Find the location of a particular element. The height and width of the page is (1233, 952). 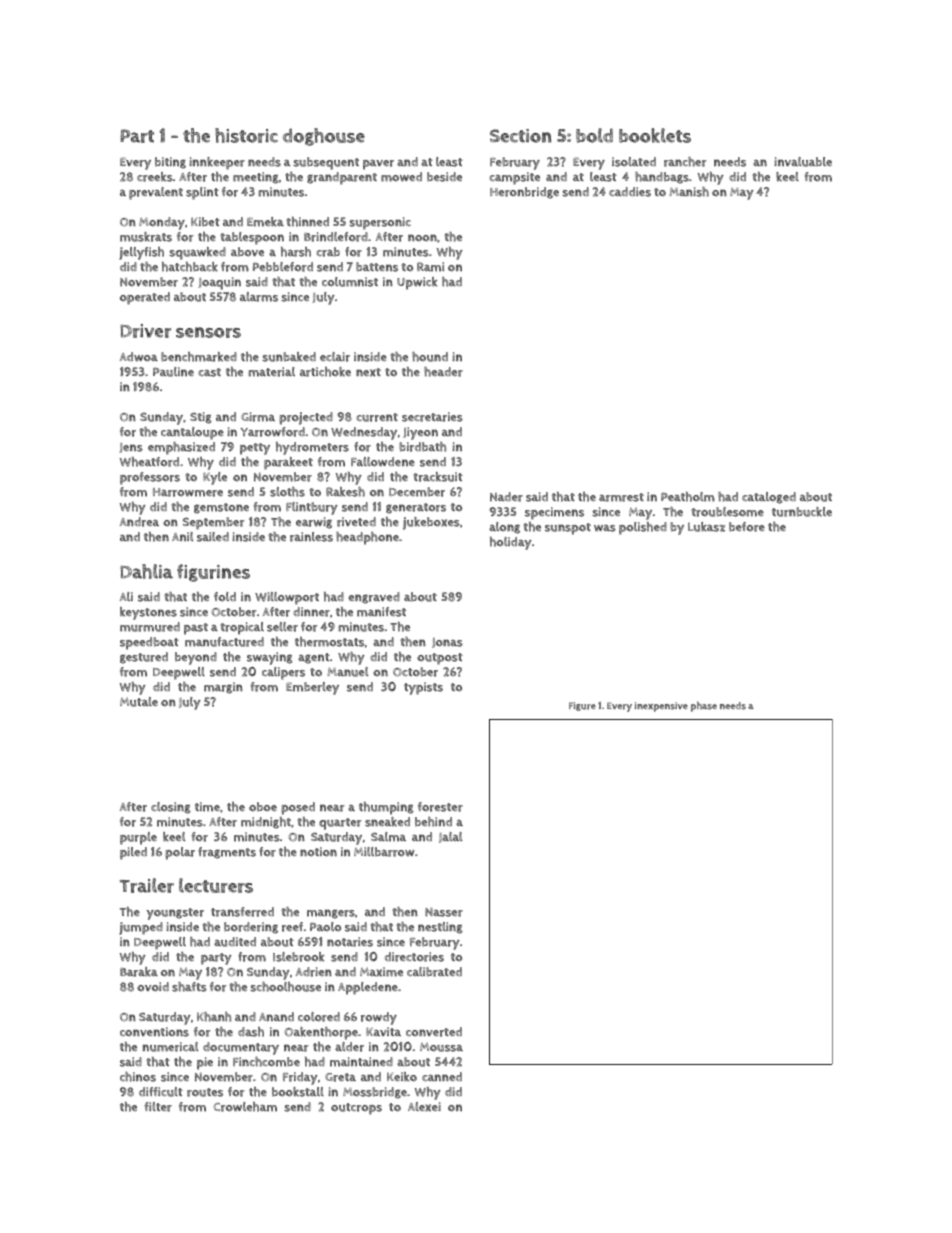

reef is located at coordinates (292, 927).
